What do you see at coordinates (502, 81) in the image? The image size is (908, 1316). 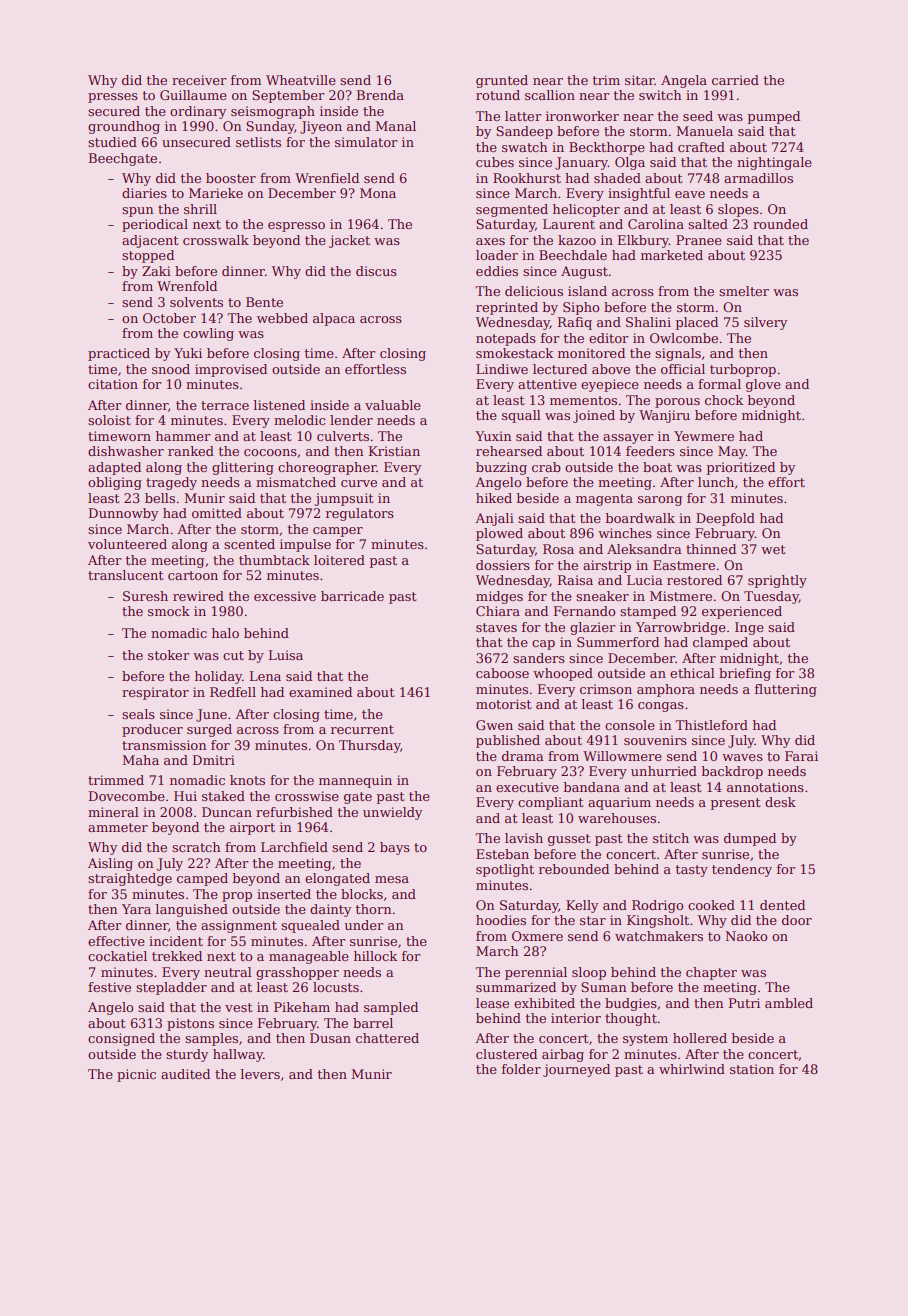 I see `grunted` at bounding box center [502, 81].
